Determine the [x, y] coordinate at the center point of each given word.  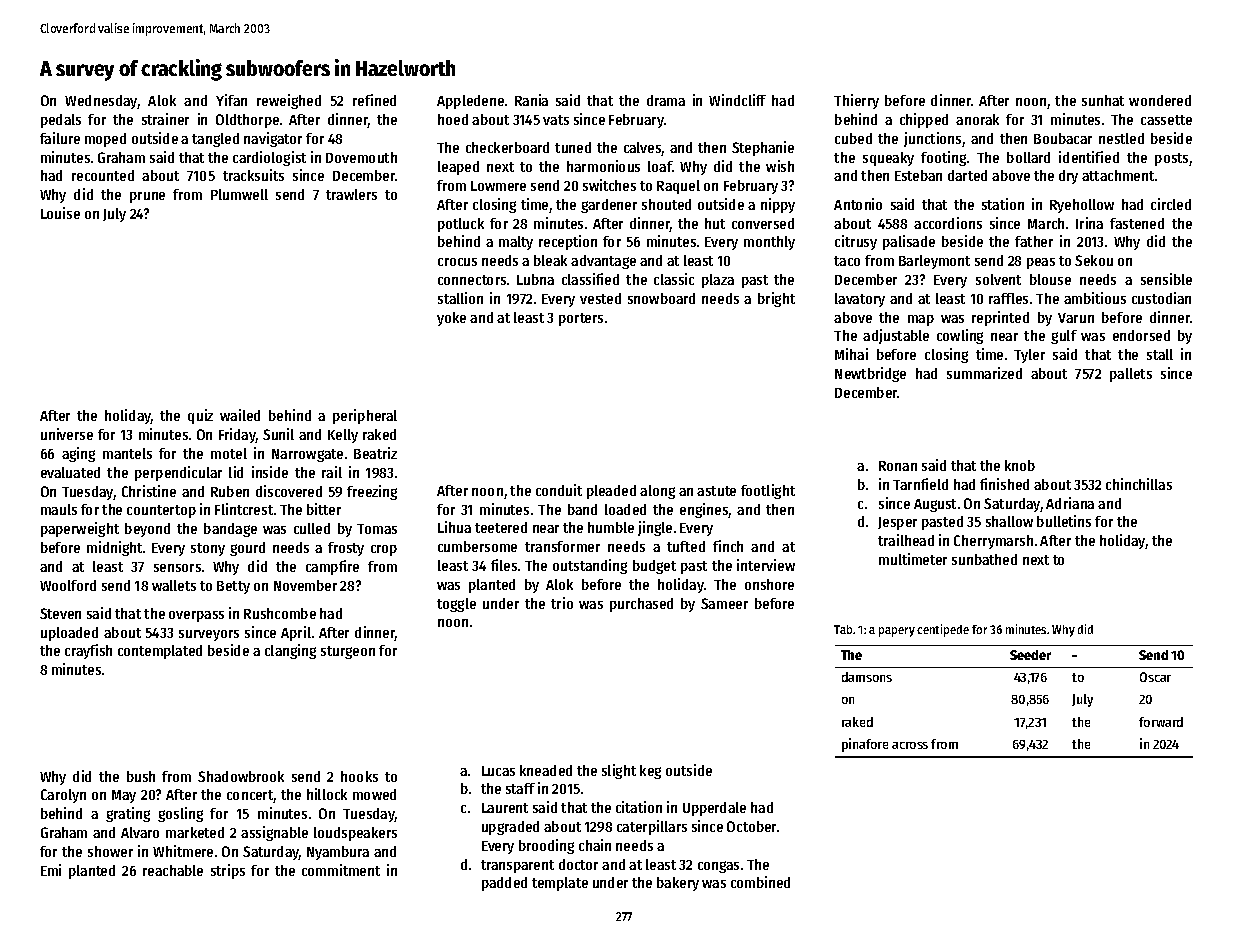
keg [650, 772]
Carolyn [63, 796]
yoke [451, 319]
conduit [559, 490]
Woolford [68, 585]
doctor [578, 864]
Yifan [231, 100]
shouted [666, 204]
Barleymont [934, 262]
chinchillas [1139, 484]
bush [141, 776]
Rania [531, 100]
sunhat [1103, 100]
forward [1161, 722]
